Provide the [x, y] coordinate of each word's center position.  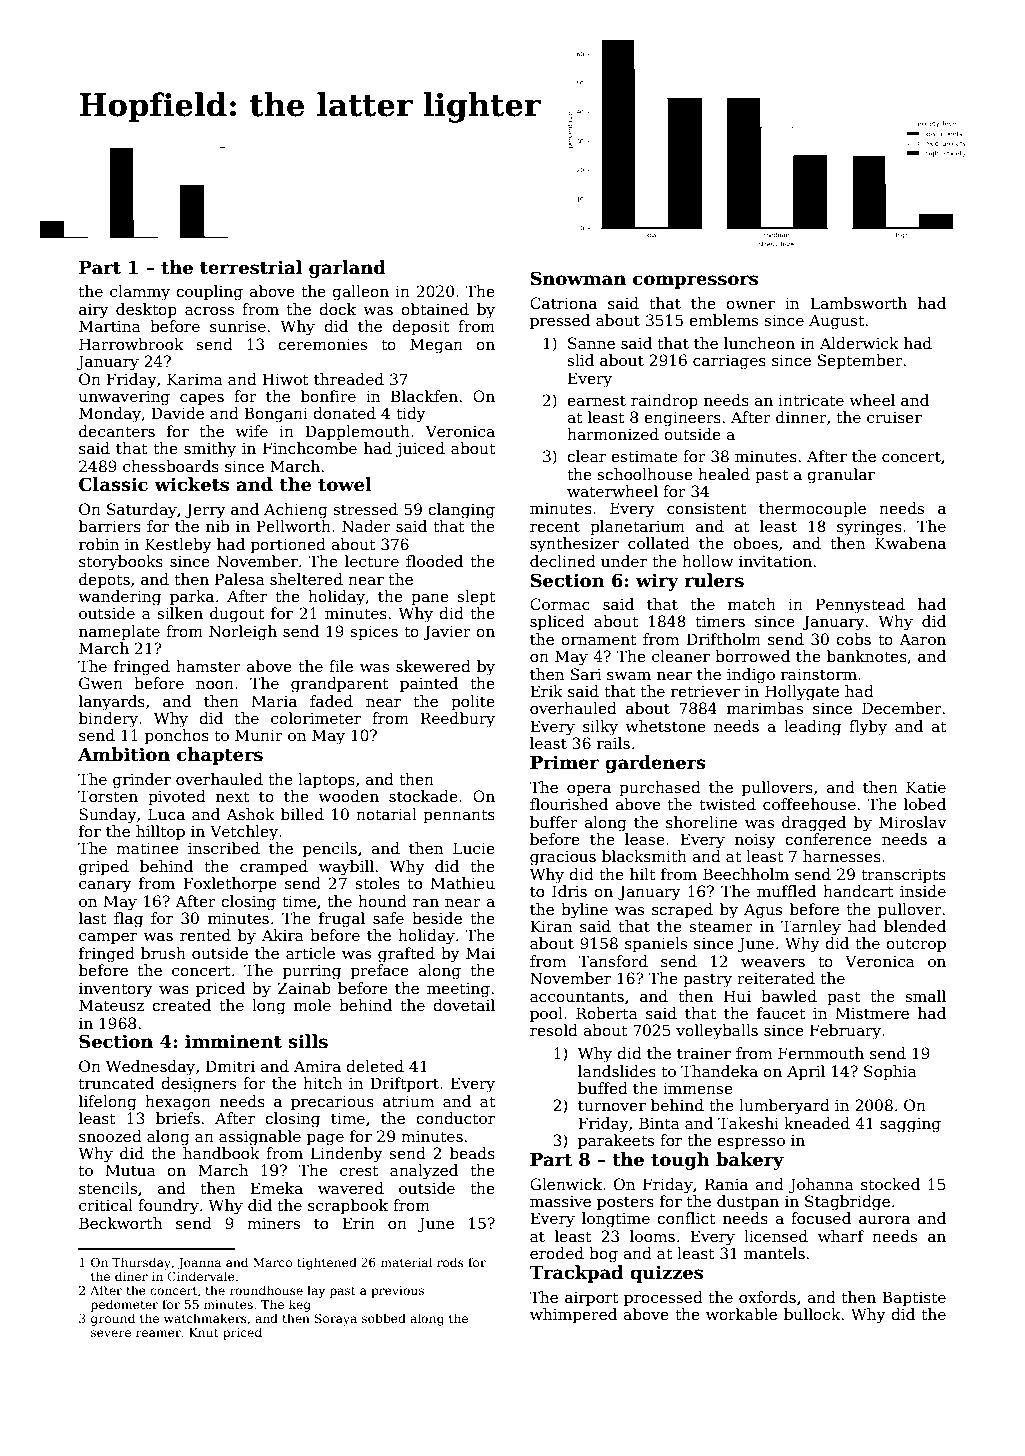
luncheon [759, 343]
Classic [113, 484]
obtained [435, 309]
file [341, 666]
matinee [147, 848]
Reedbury [457, 720]
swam [629, 676]
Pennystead [860, 606]
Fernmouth [821, 1053]
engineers [682, 419]
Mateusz [111, 1005]
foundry [168, 1207]
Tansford [613, 961]
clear [586, 456]
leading [812, 728]
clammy [140, 293]
